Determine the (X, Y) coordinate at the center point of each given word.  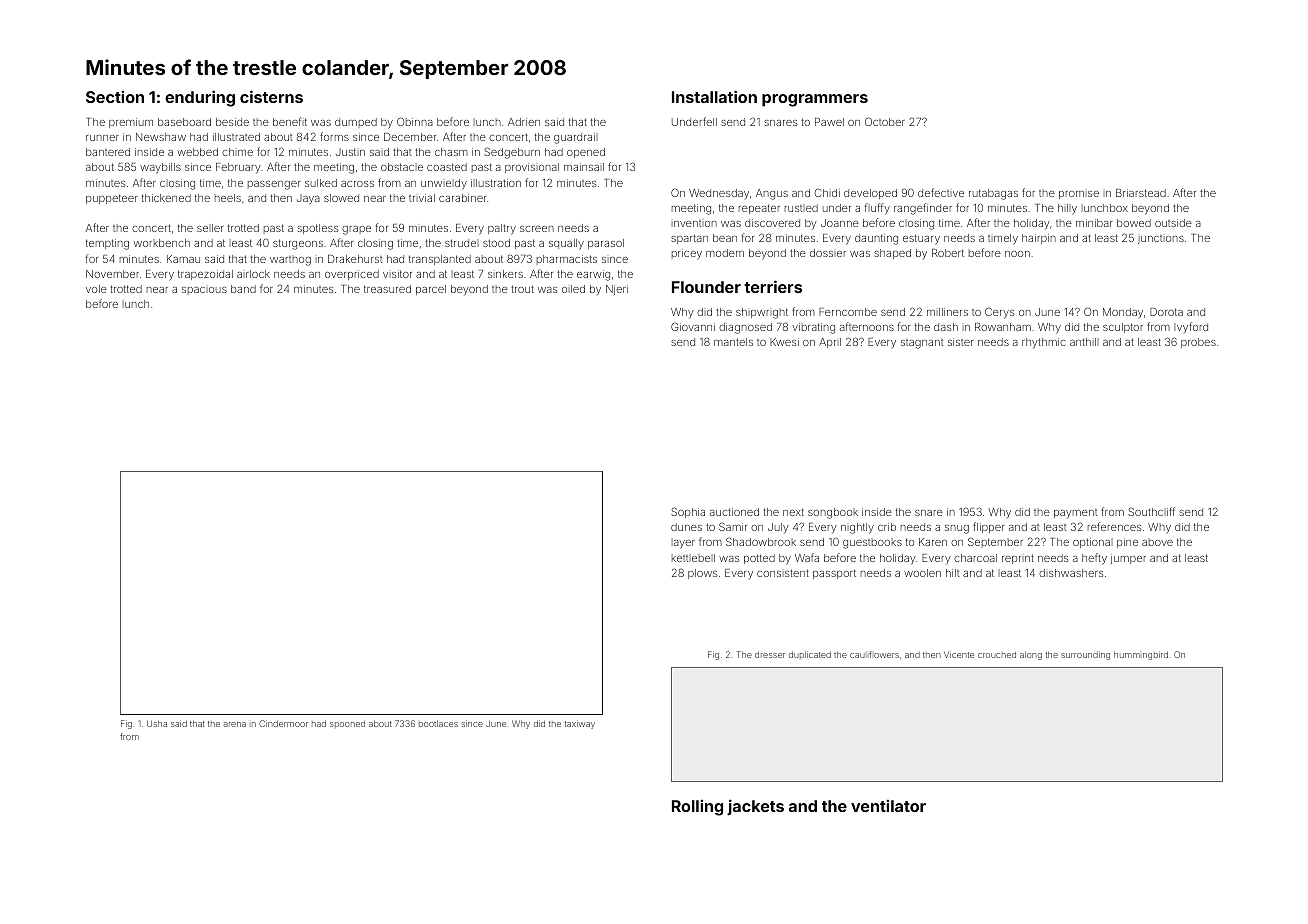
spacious (204, 291)
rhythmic (1043, 343)
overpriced (352, 275)
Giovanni (693, 327)
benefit (290, 121)
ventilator (888, 806)
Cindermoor (283, 723)
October (885, 121)
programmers (815, 100)
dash (946, 327)
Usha (157, 723)
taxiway (579, 724)
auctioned (734, 512)
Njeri (617, 290)
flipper (988, 527)
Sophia (688, 512)
